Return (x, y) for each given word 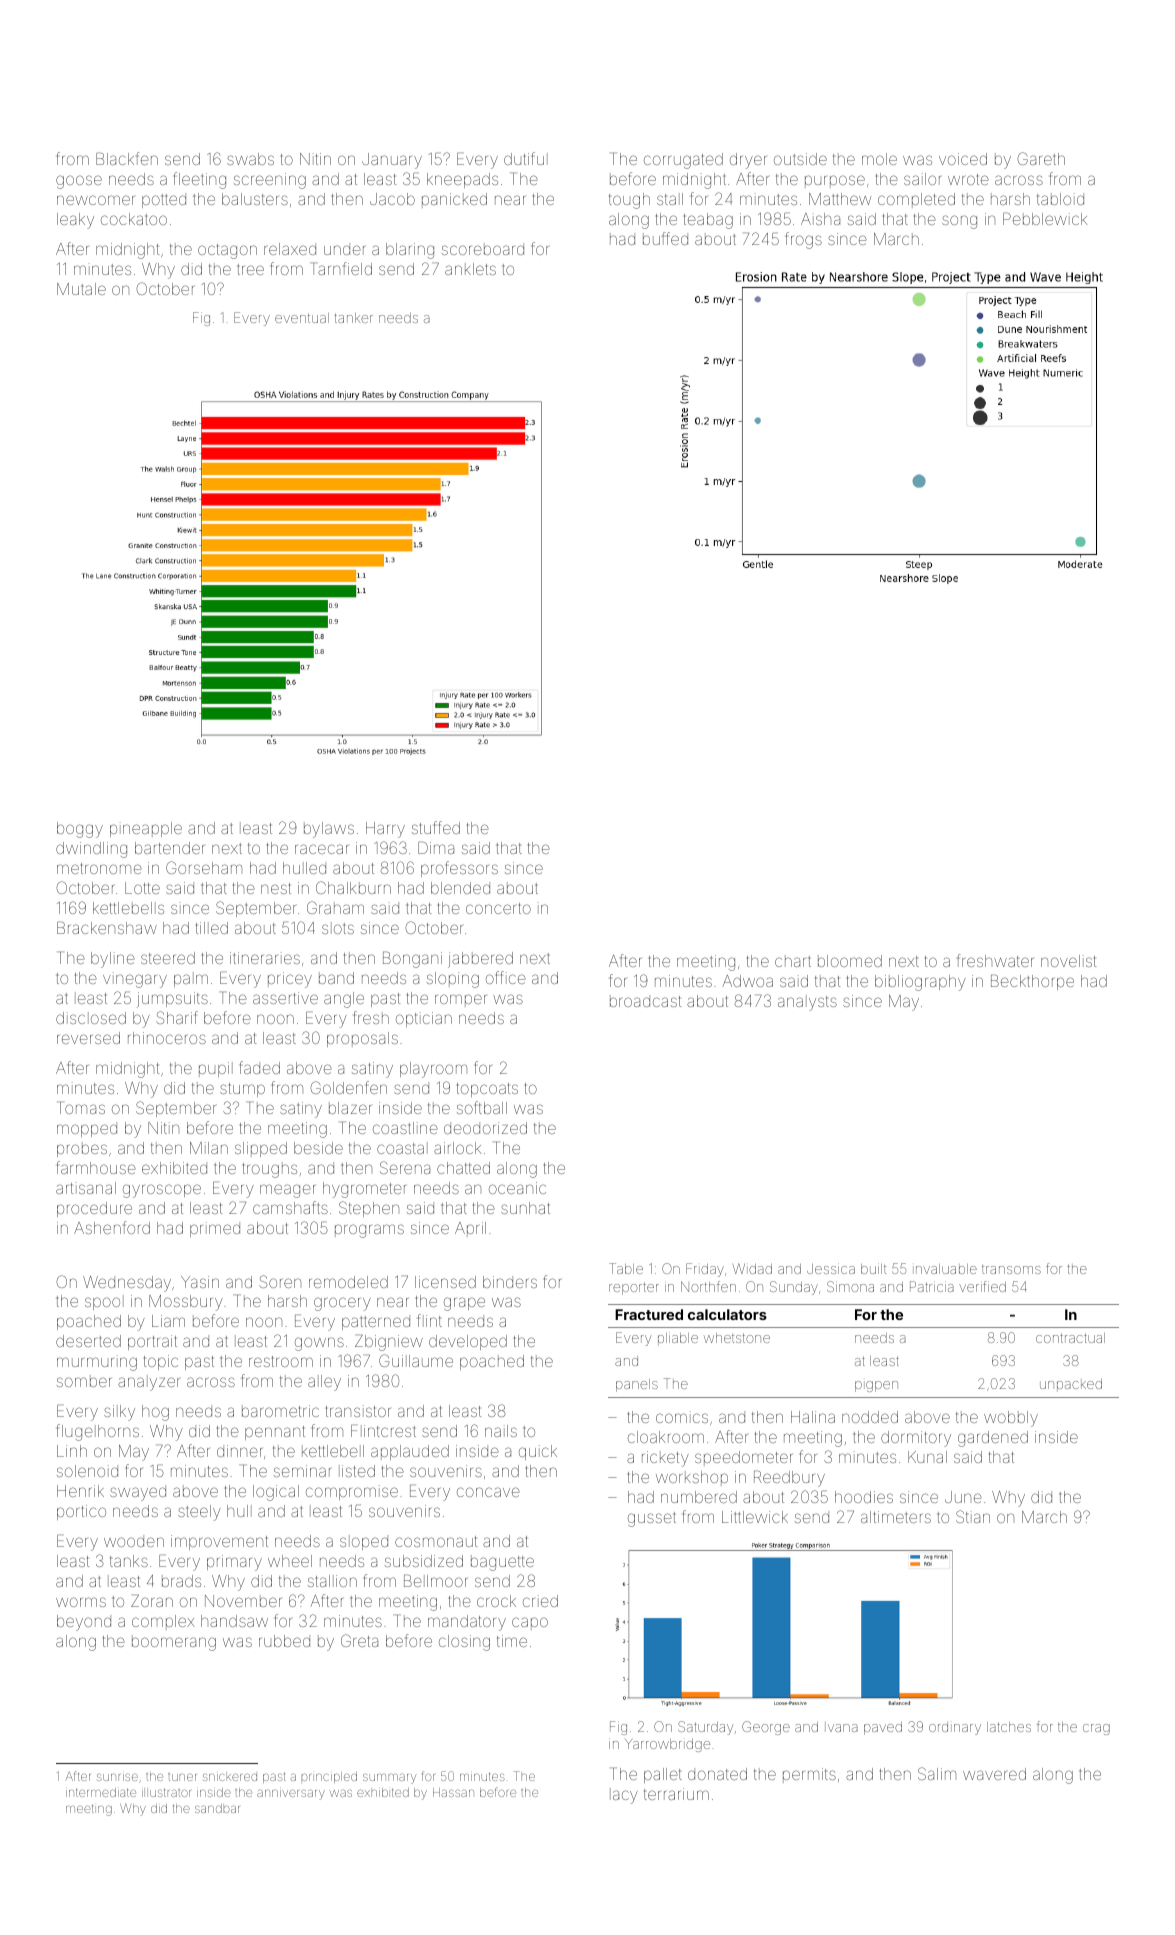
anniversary (291, 1795)
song (959, 222)
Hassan (453, 1792)
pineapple (146, 829)
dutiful (526, 158)
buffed (665, 238)
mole (879, 159)
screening (270, 181)
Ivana (843, 1728)
